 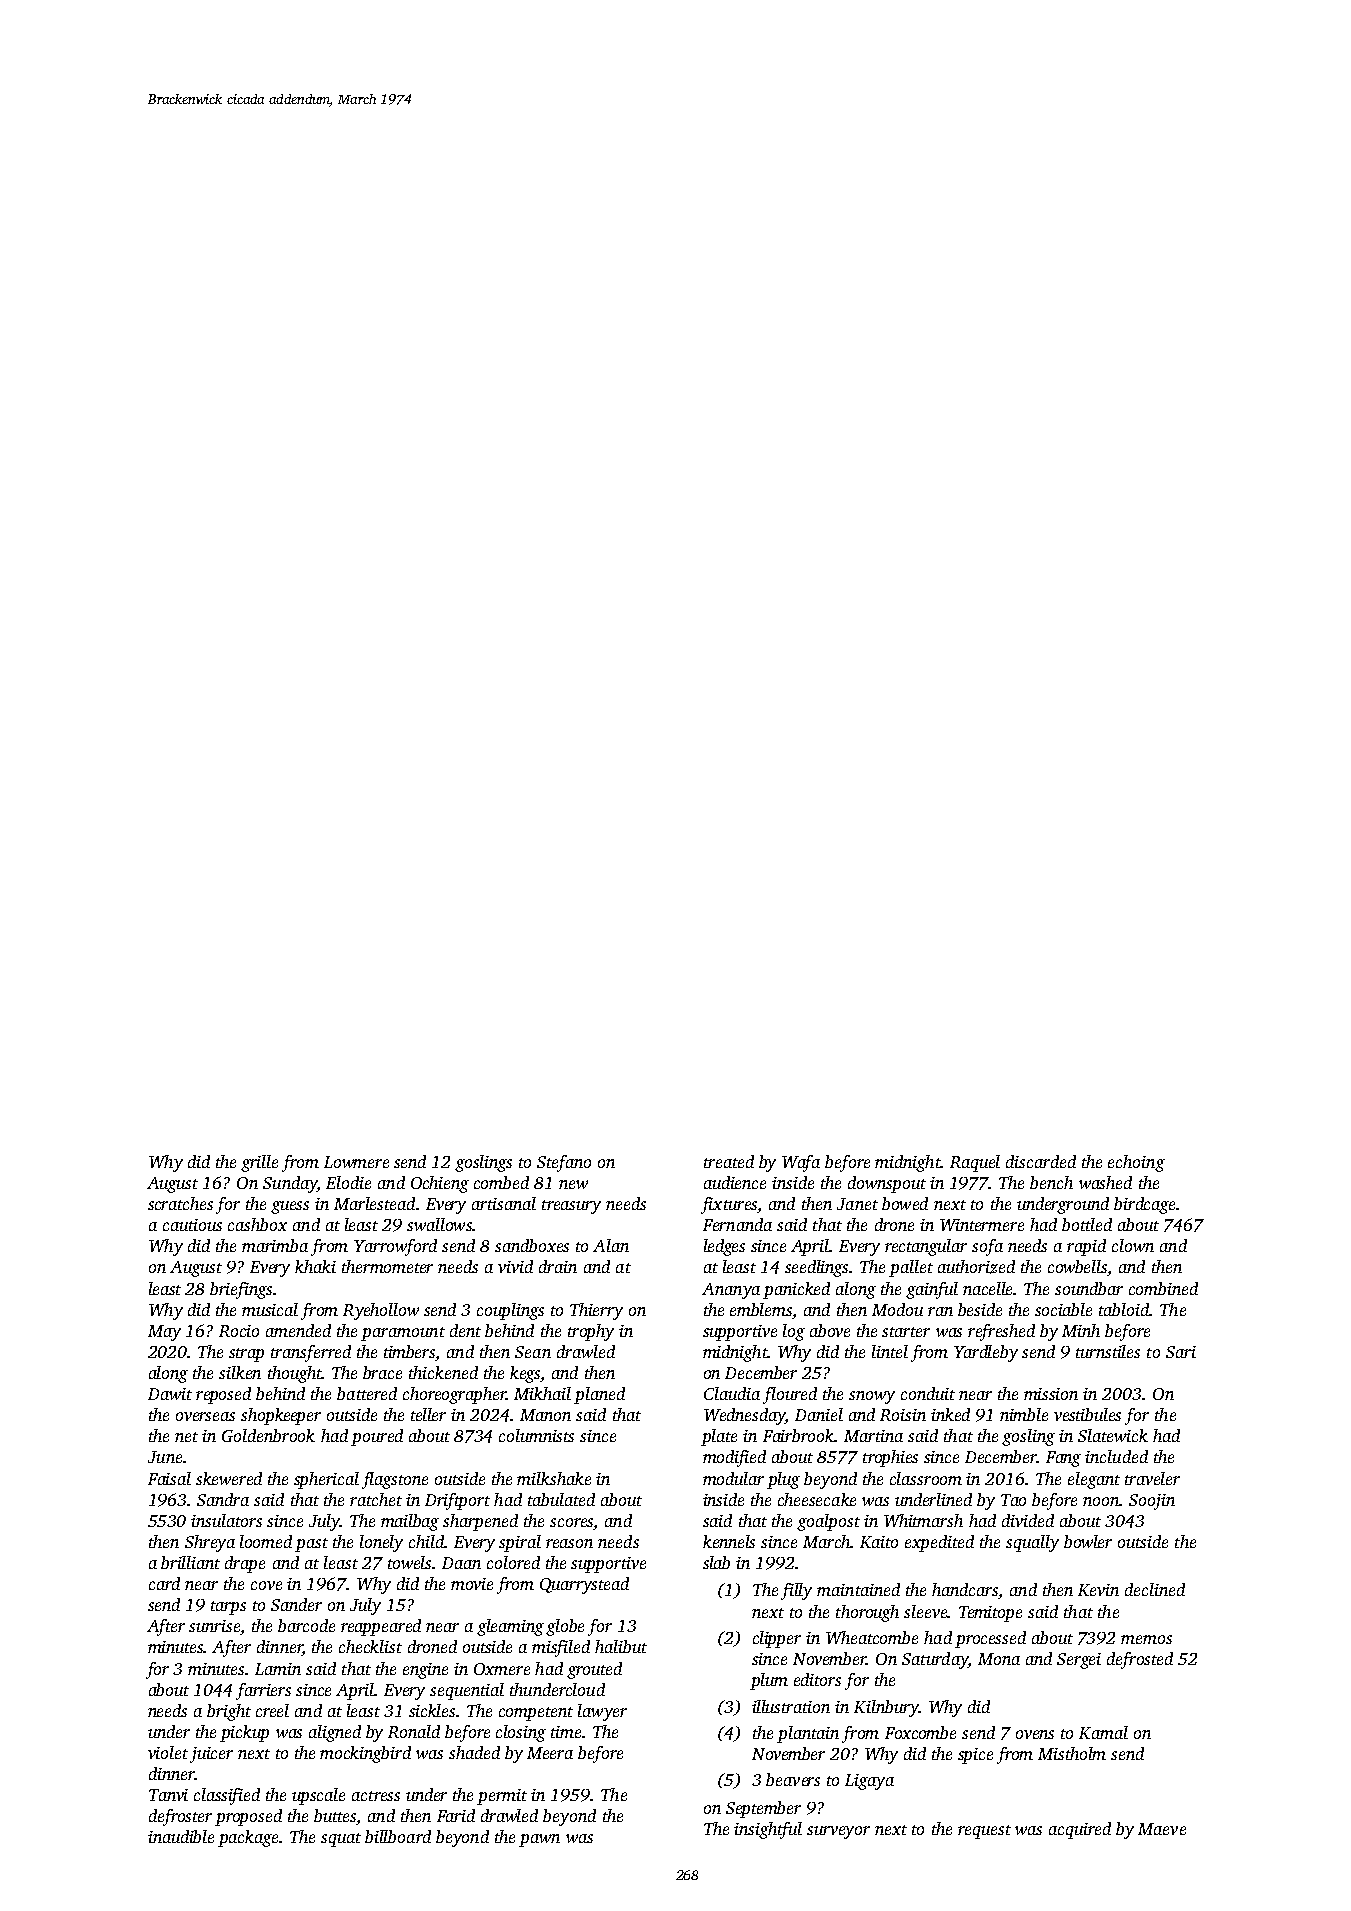 What do you see at coordinates (564, 1163) in the screenshot?
I see `Stefano` at bounding box center [564, 1163].
